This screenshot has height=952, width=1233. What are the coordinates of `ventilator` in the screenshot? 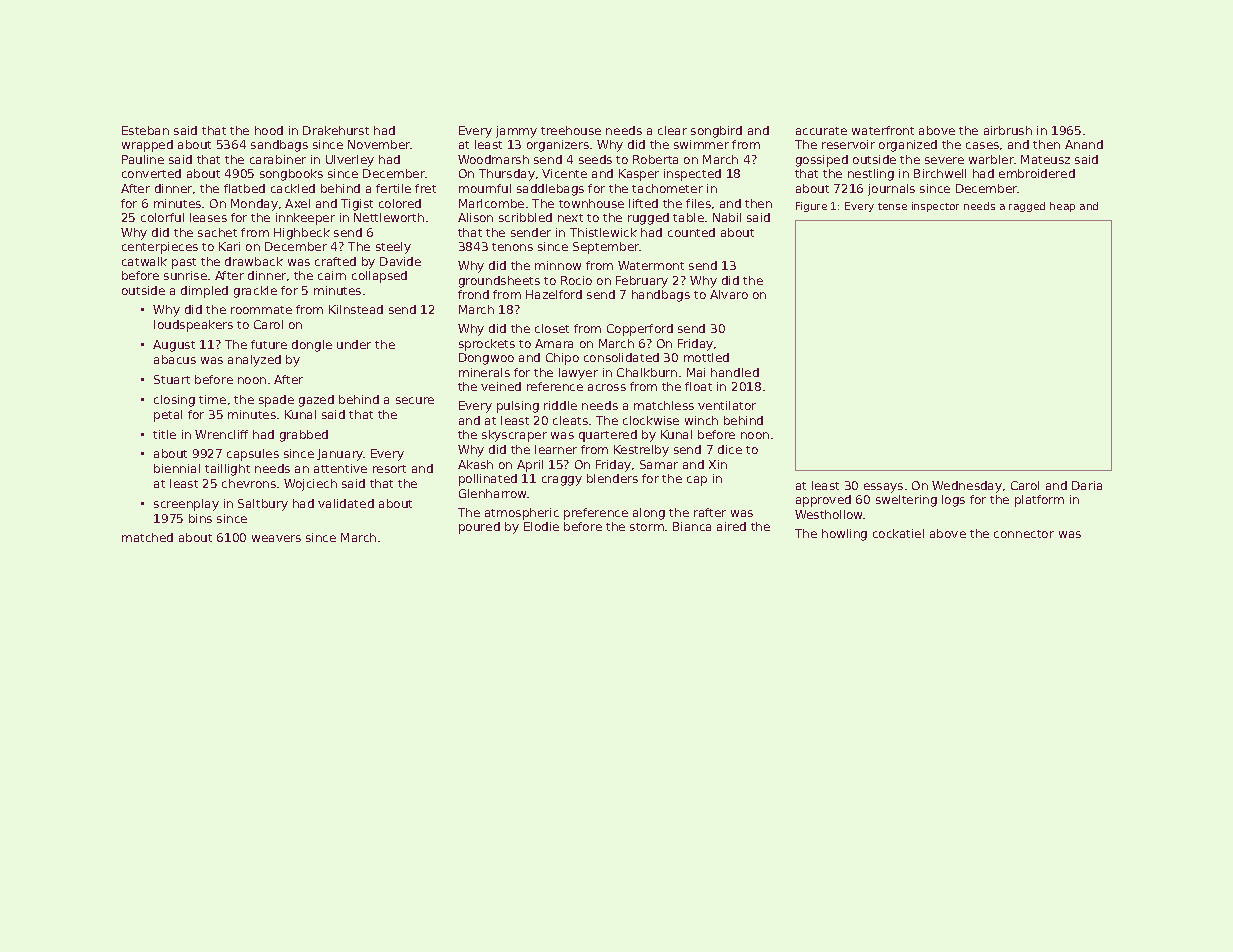 It's located at (727, 405).
